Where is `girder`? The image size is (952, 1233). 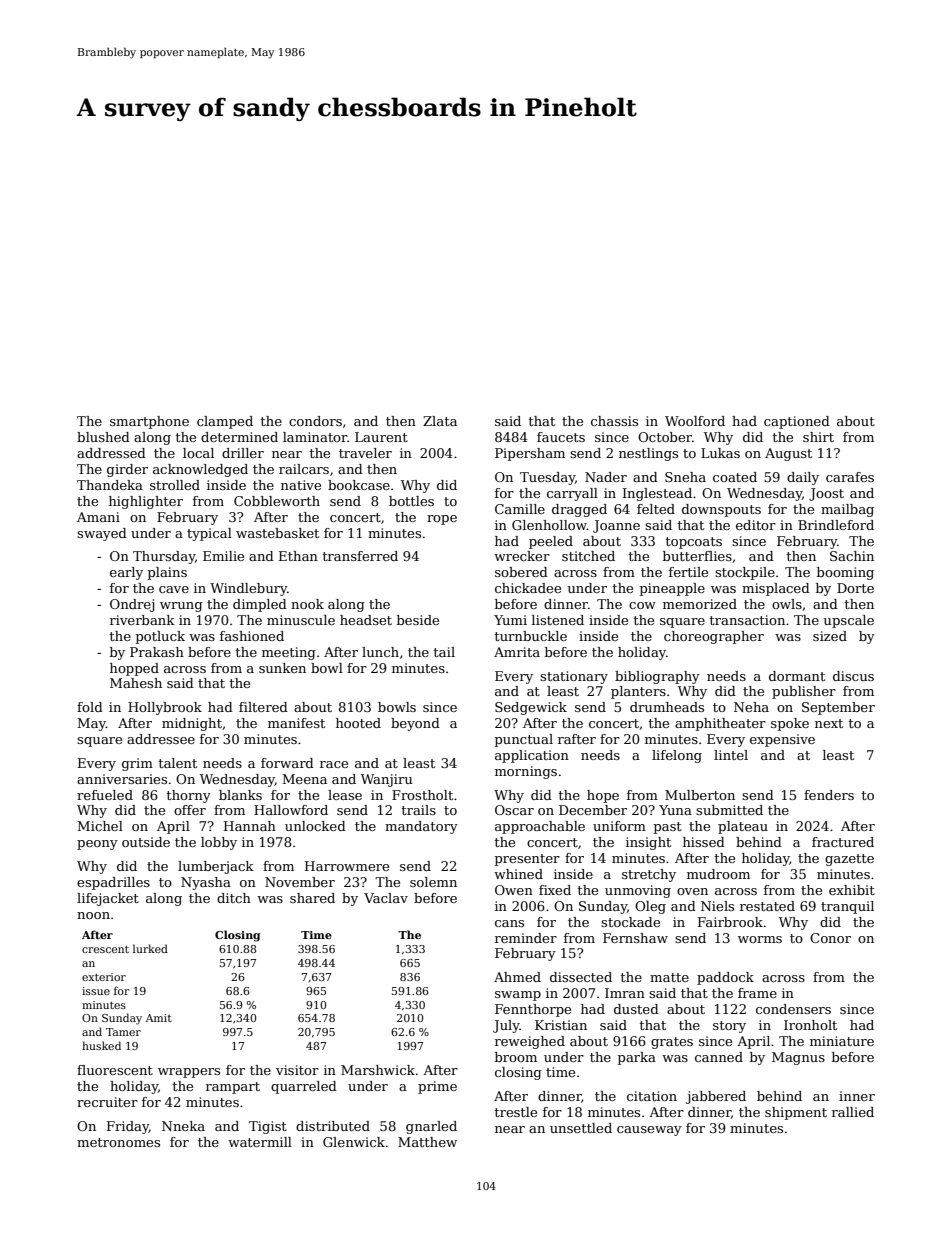 girder is located at coordinates (127, 470).
